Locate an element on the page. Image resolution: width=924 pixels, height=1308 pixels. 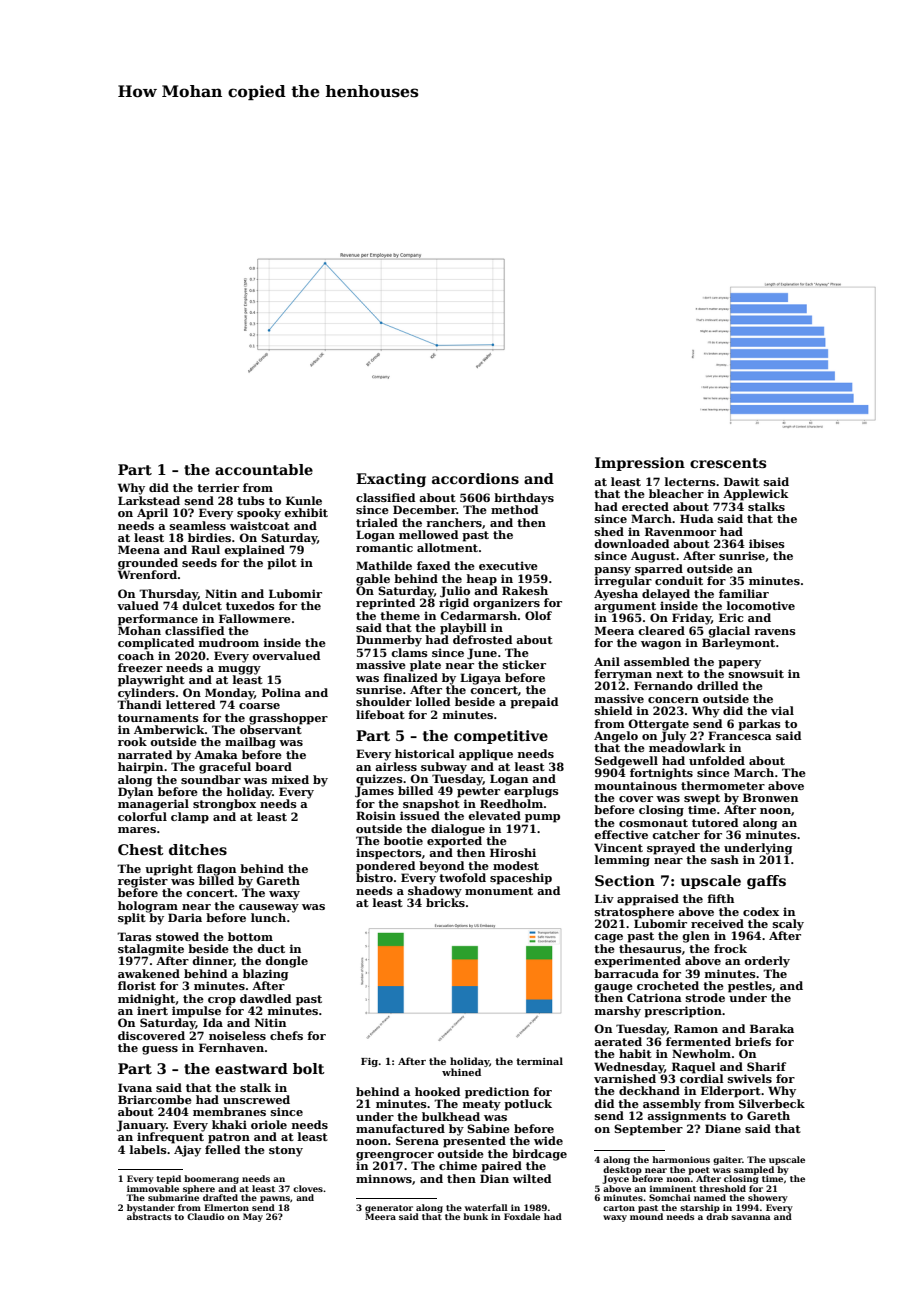
Bronwen is located at coordinates (770, 797).
